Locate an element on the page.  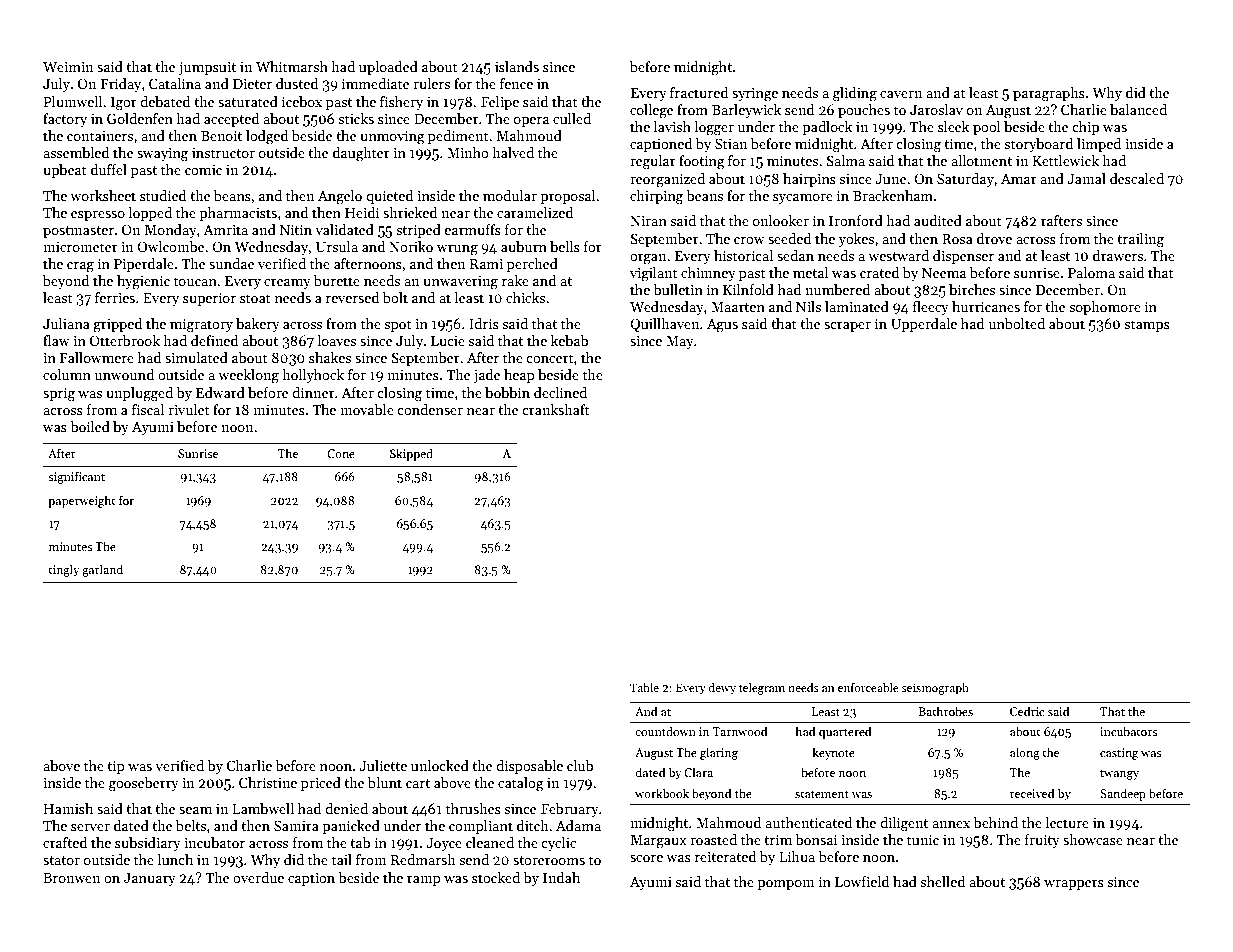
Joyce is located at coordinates (444, 844).
